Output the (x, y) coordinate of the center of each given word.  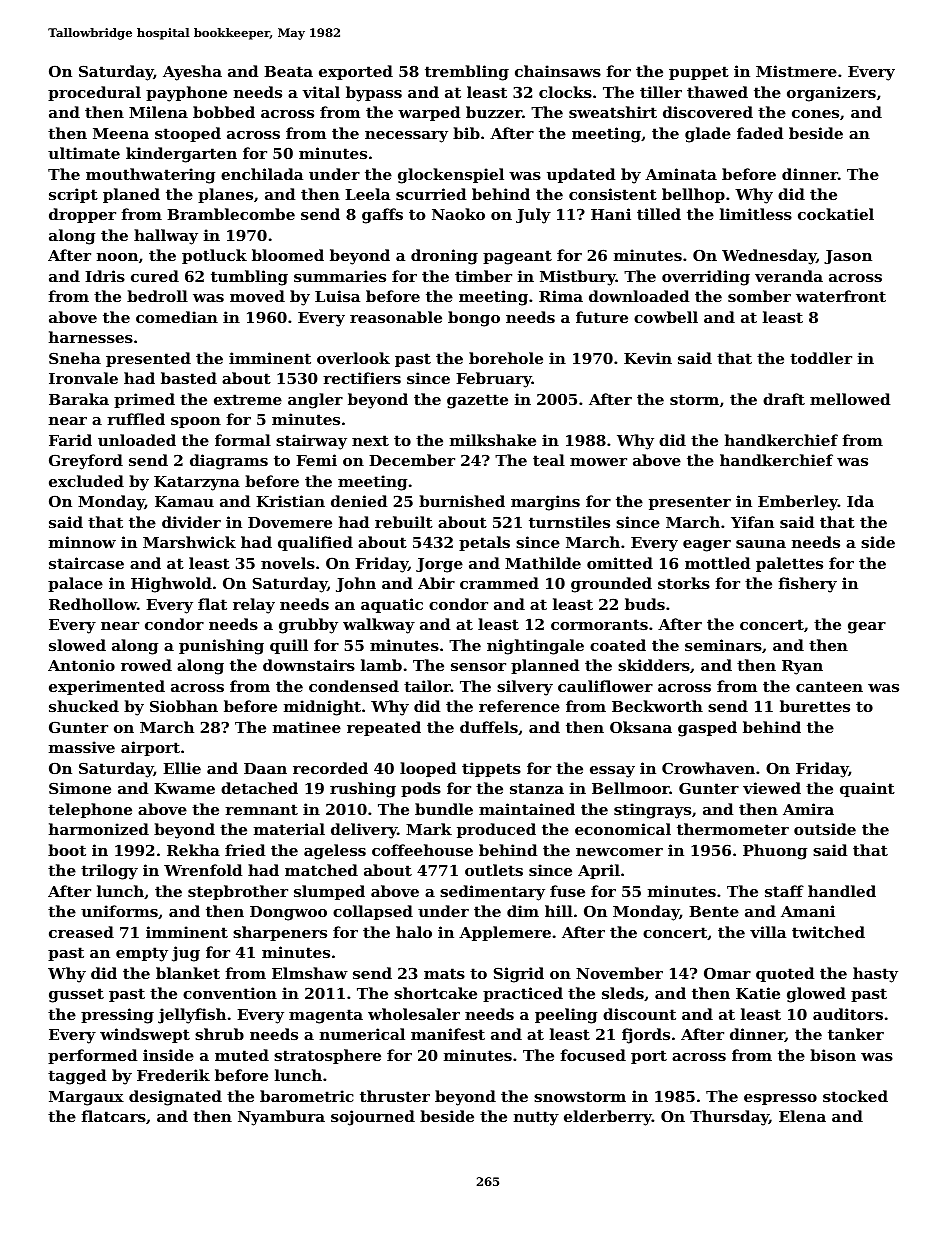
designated (175, 1098)
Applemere (505, 933)
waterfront (841, 296)
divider (191, 522)
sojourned (373, 1118)
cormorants (599, 624)
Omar (727, 973)
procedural (94, 93)
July (533, 216)
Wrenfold (203, 870)
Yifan (752, 522)
